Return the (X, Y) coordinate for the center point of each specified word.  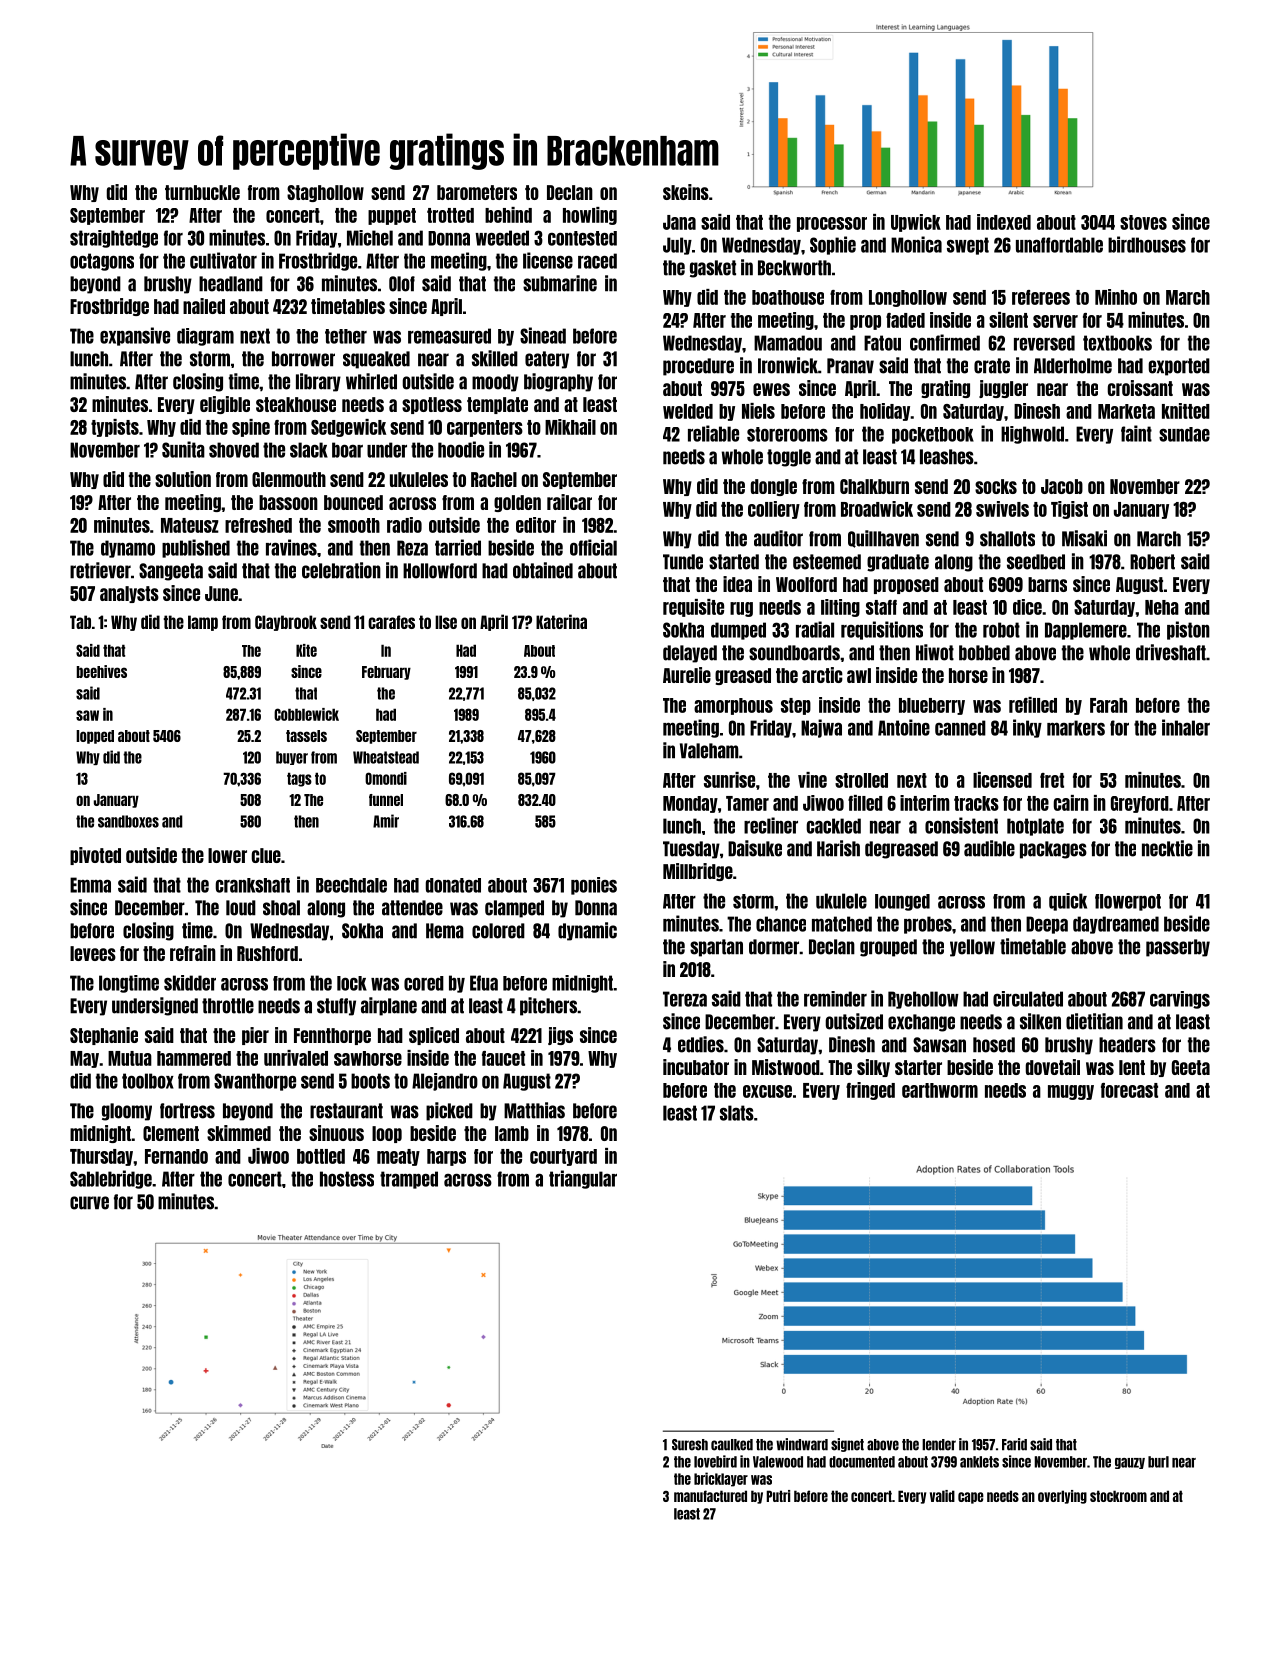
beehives (102, 671)
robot (1001, 630)
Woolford (806, 584)
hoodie (461, 449)
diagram (205, 337)
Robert (1152, 562)
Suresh (690, 1445)
